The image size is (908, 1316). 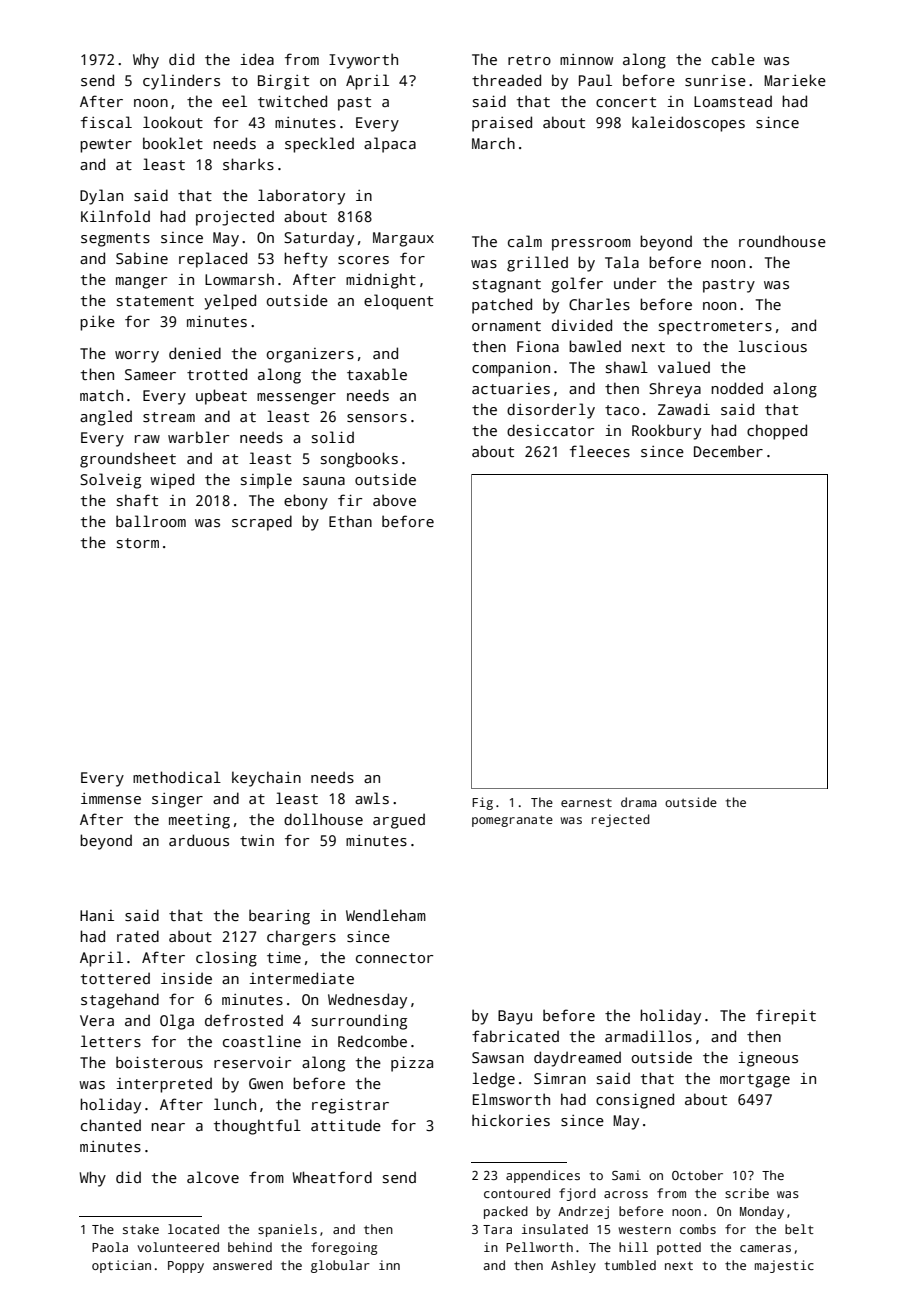 I want to click on chanted, so click(x=111, y=1125).
